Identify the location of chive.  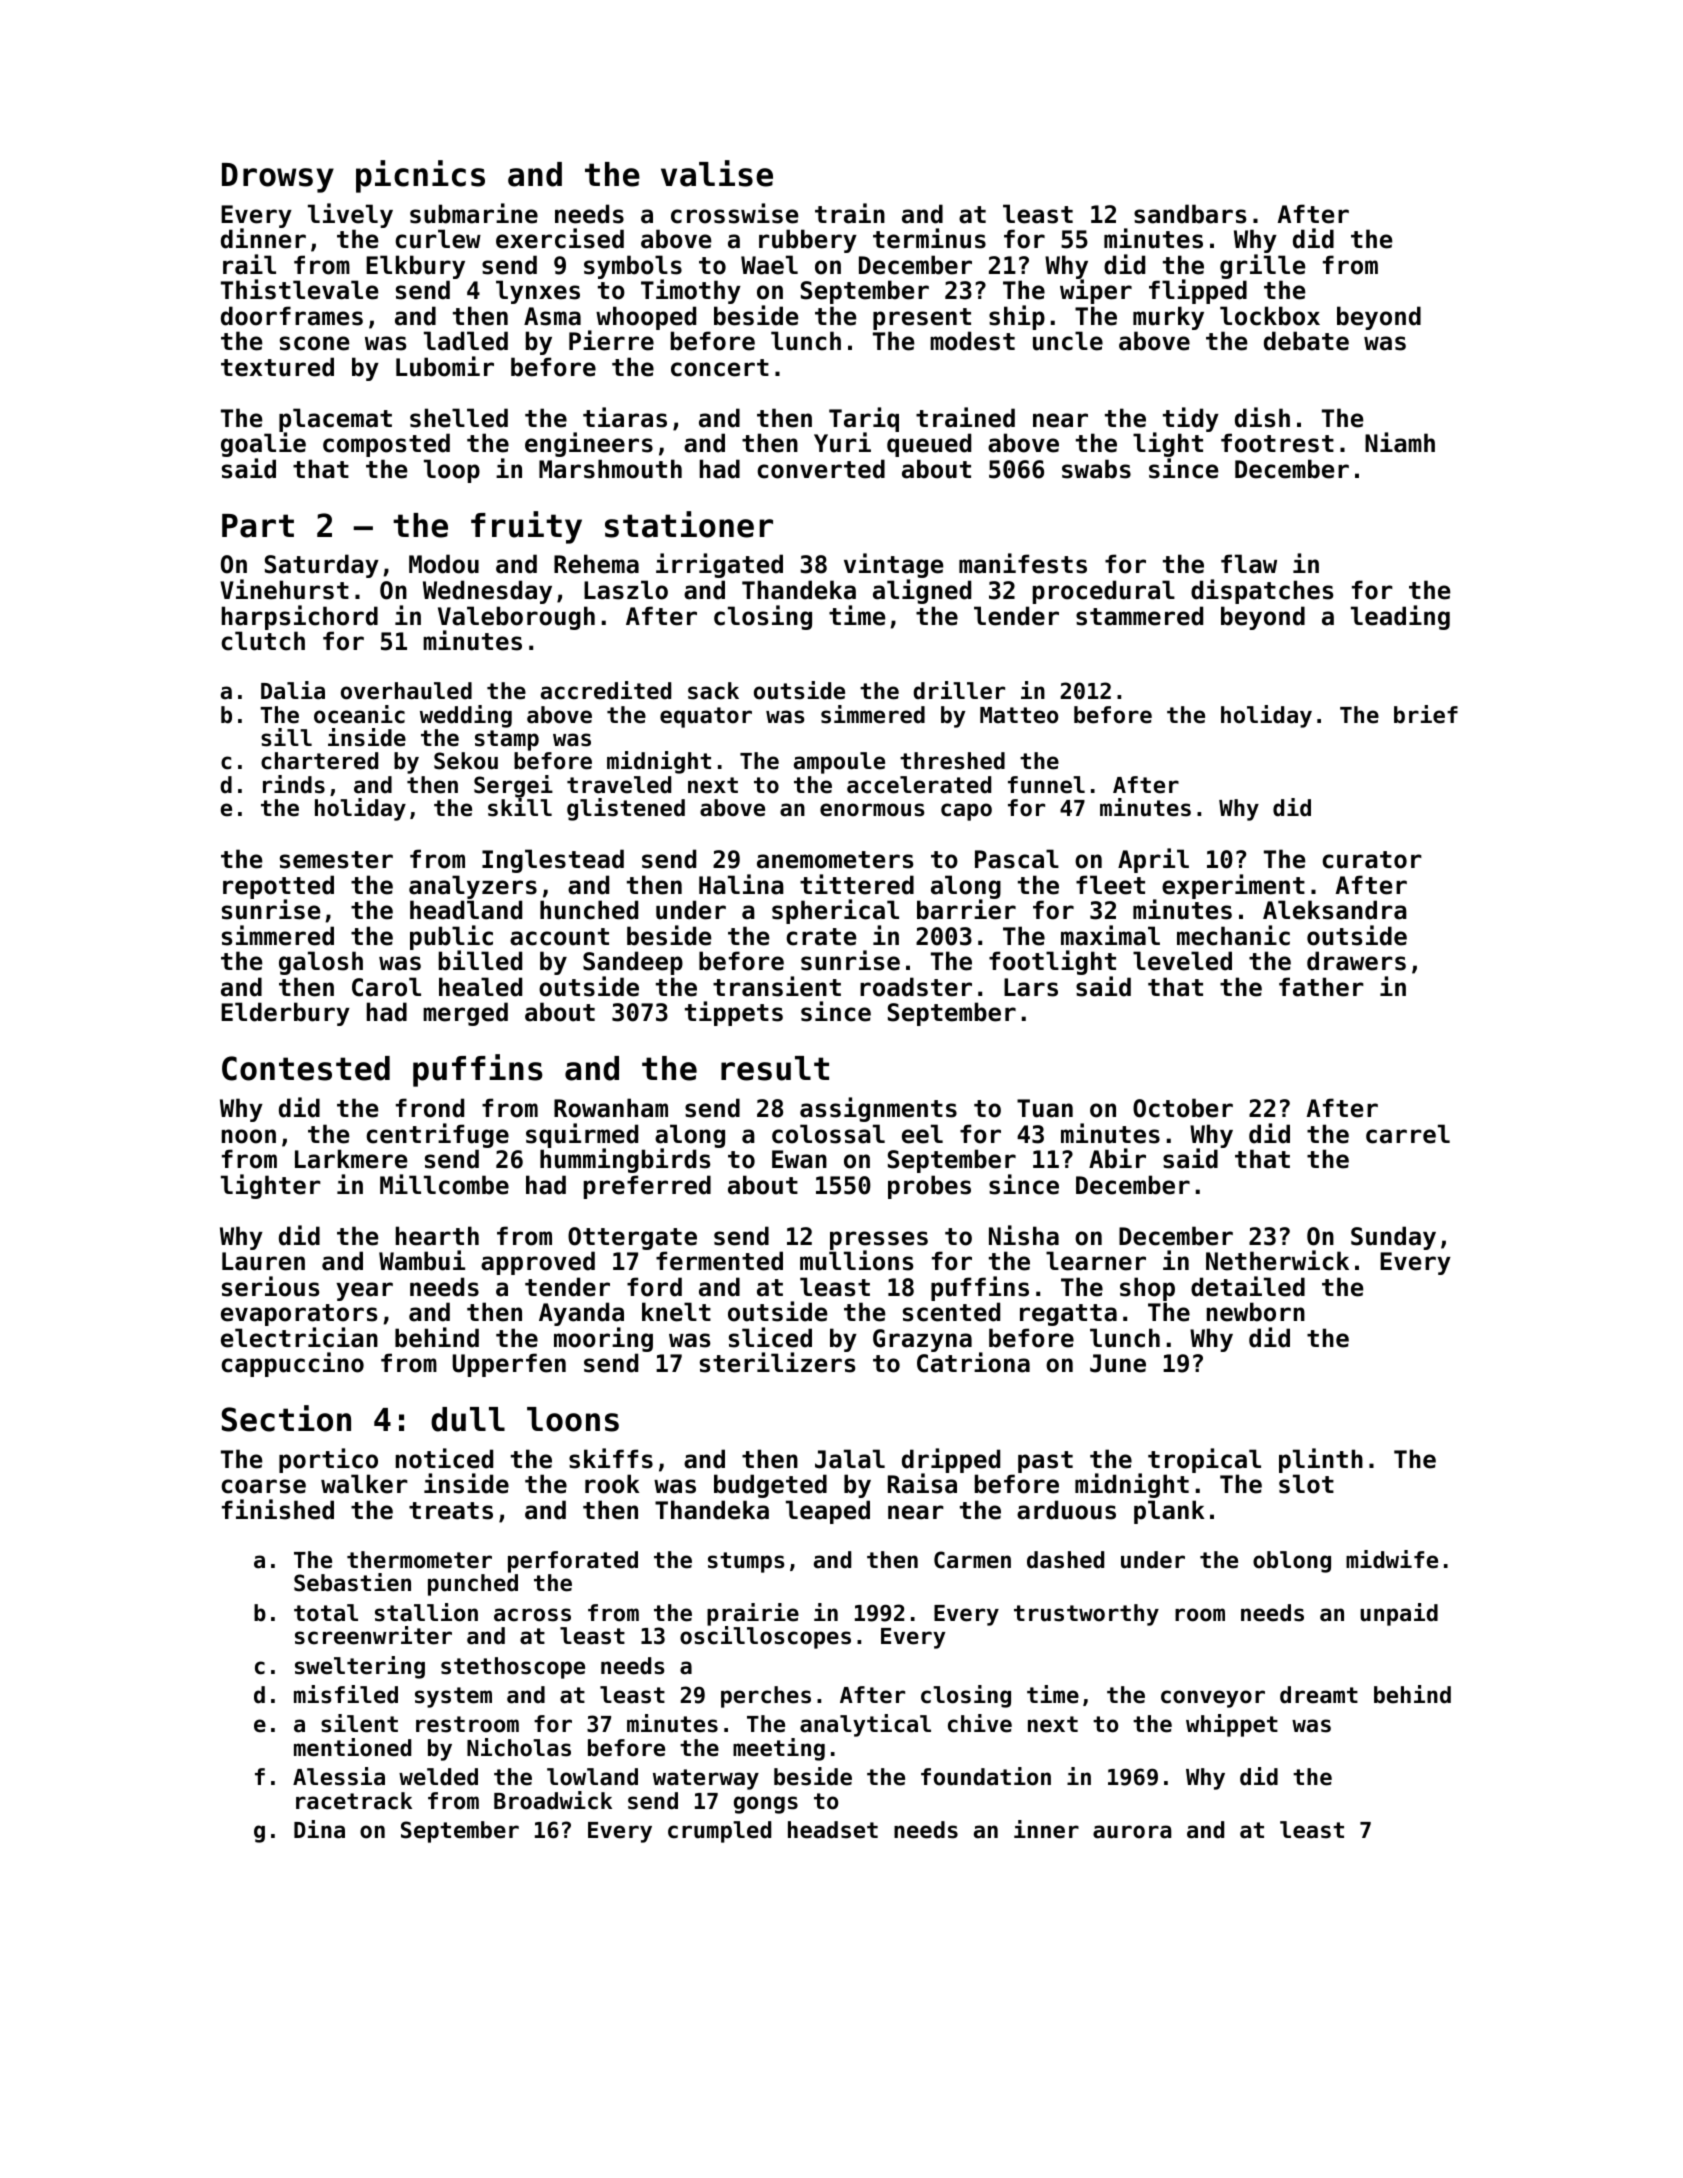
(980, 1723).
